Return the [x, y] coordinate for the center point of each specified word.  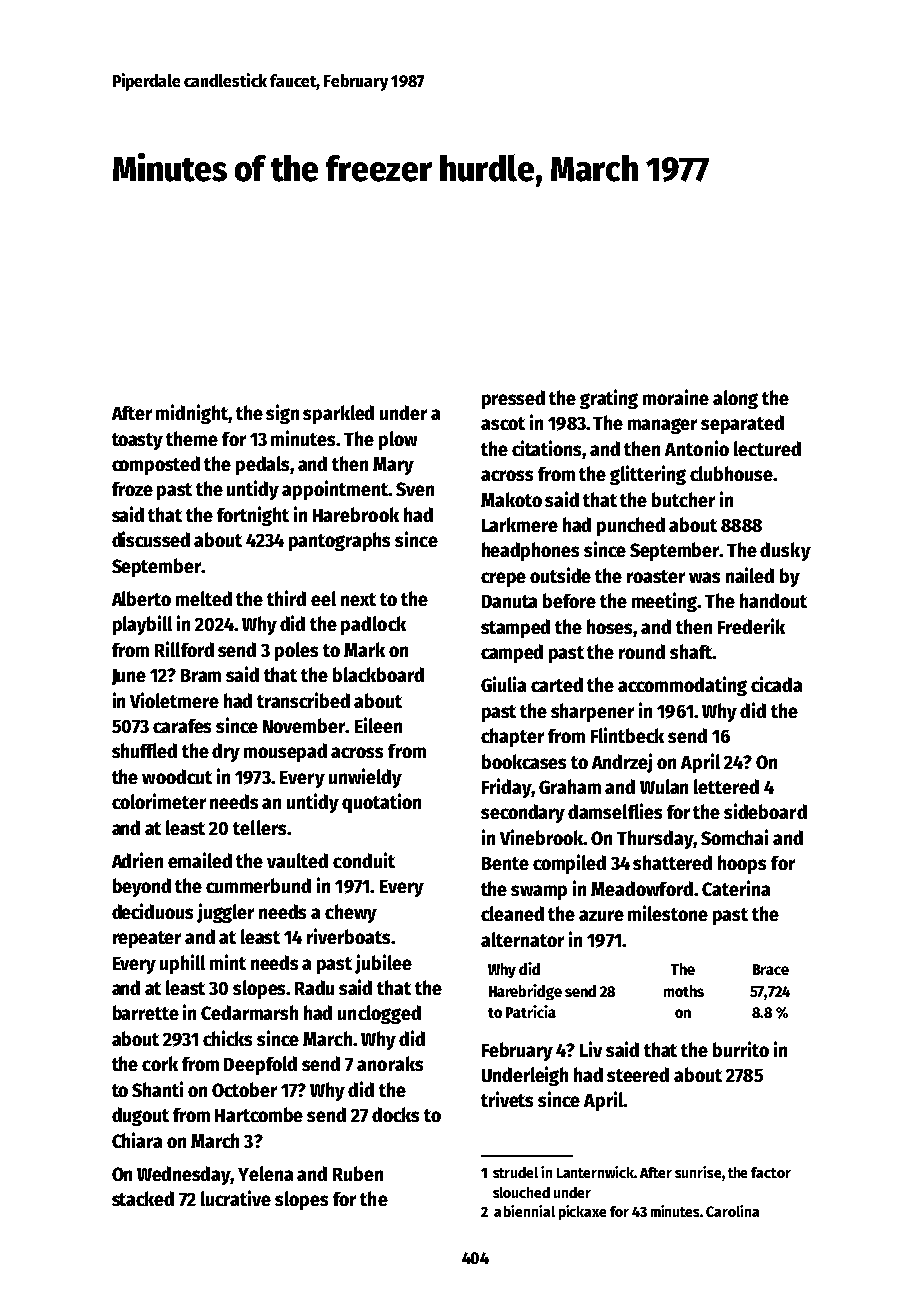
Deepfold [260, 1065]
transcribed [303, 700]
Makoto [511, 499]
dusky [785, 551]
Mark [364, 649]
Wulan [664, 786]
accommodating [682, 686]
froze [132, 489]
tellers [259, 827]
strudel [515, 1172]
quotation [381, 803]
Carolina [732, 1211]
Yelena [265, 1173]
